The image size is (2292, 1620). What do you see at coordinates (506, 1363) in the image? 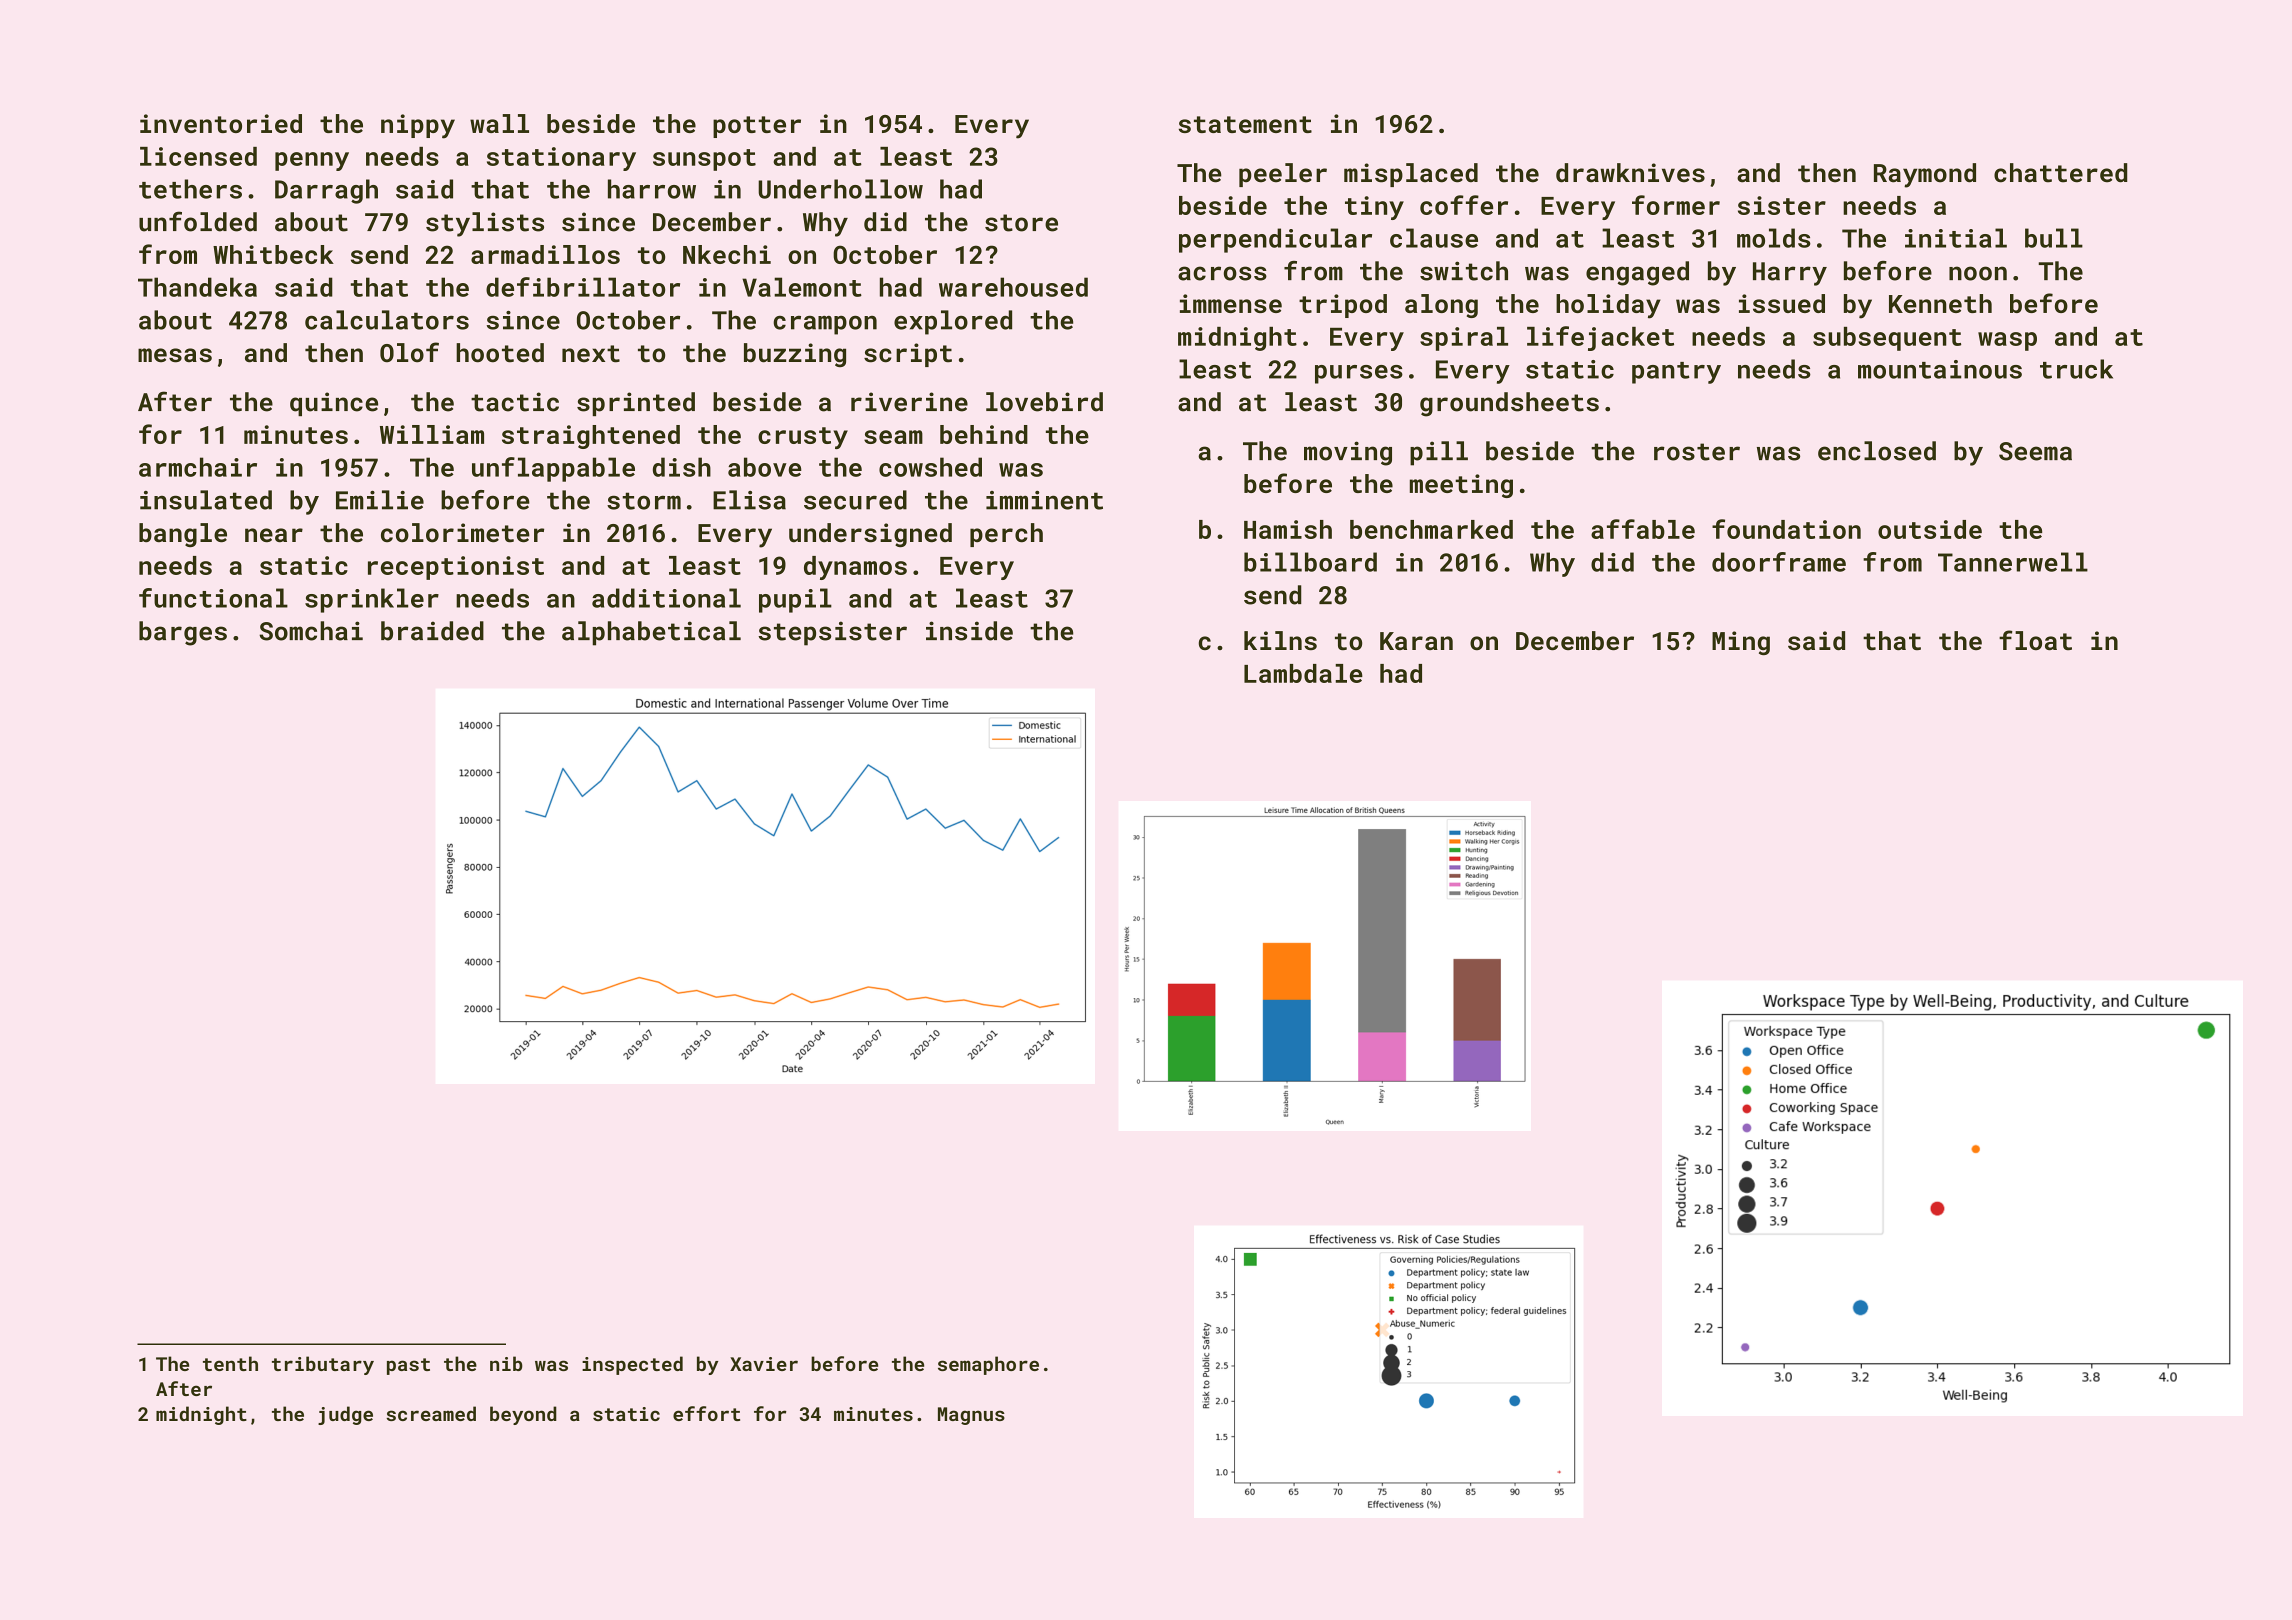
I see `nib` at bounding box center [506, 1363].
